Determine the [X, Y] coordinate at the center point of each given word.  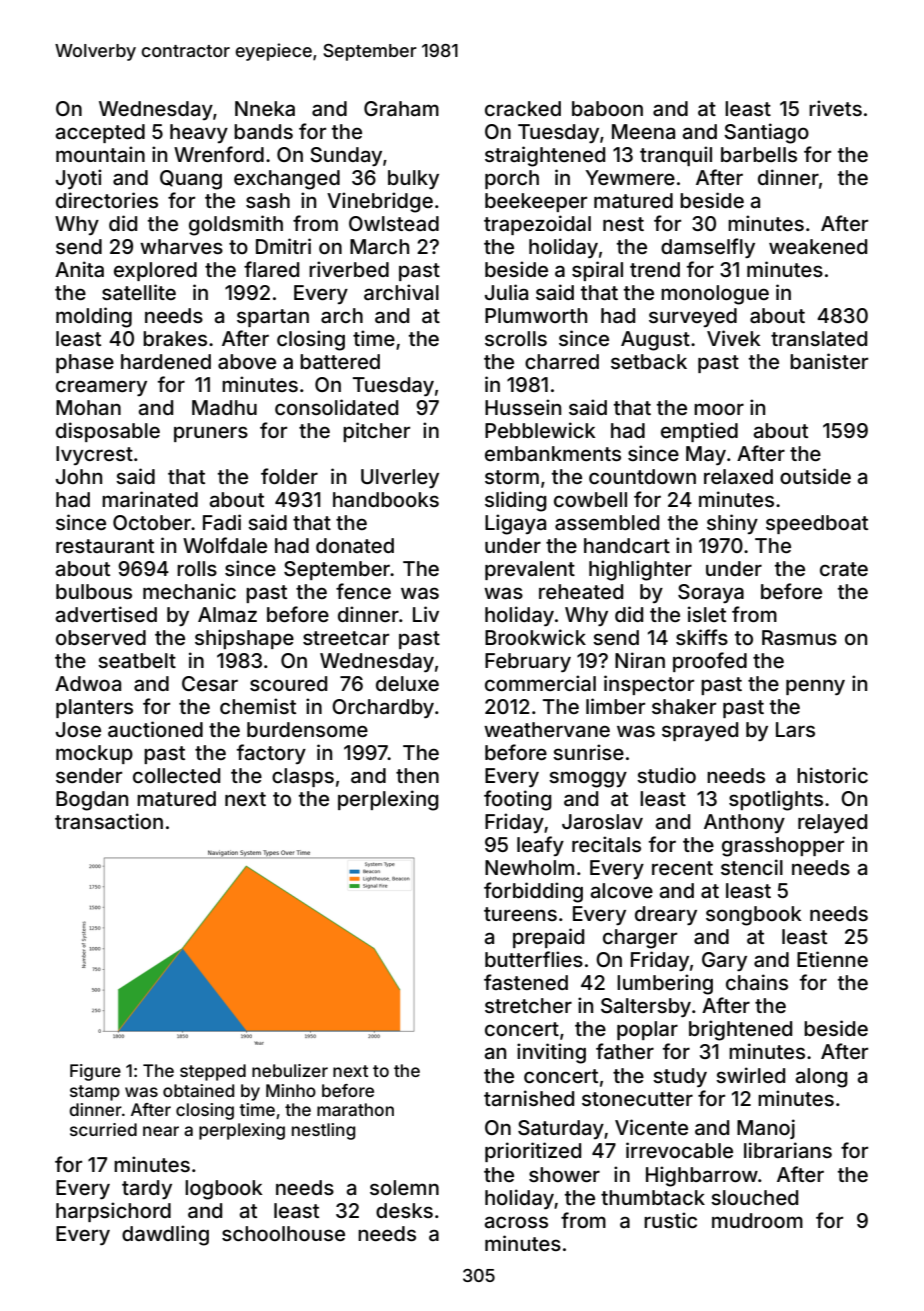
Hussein [523, 407]
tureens [520, 914]
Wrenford [219, 154]
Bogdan [92, 801]
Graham [401, 108]
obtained [198, 1090]
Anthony [744, 823]
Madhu [224, 407]
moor [719, 409]
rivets [835, 108]
